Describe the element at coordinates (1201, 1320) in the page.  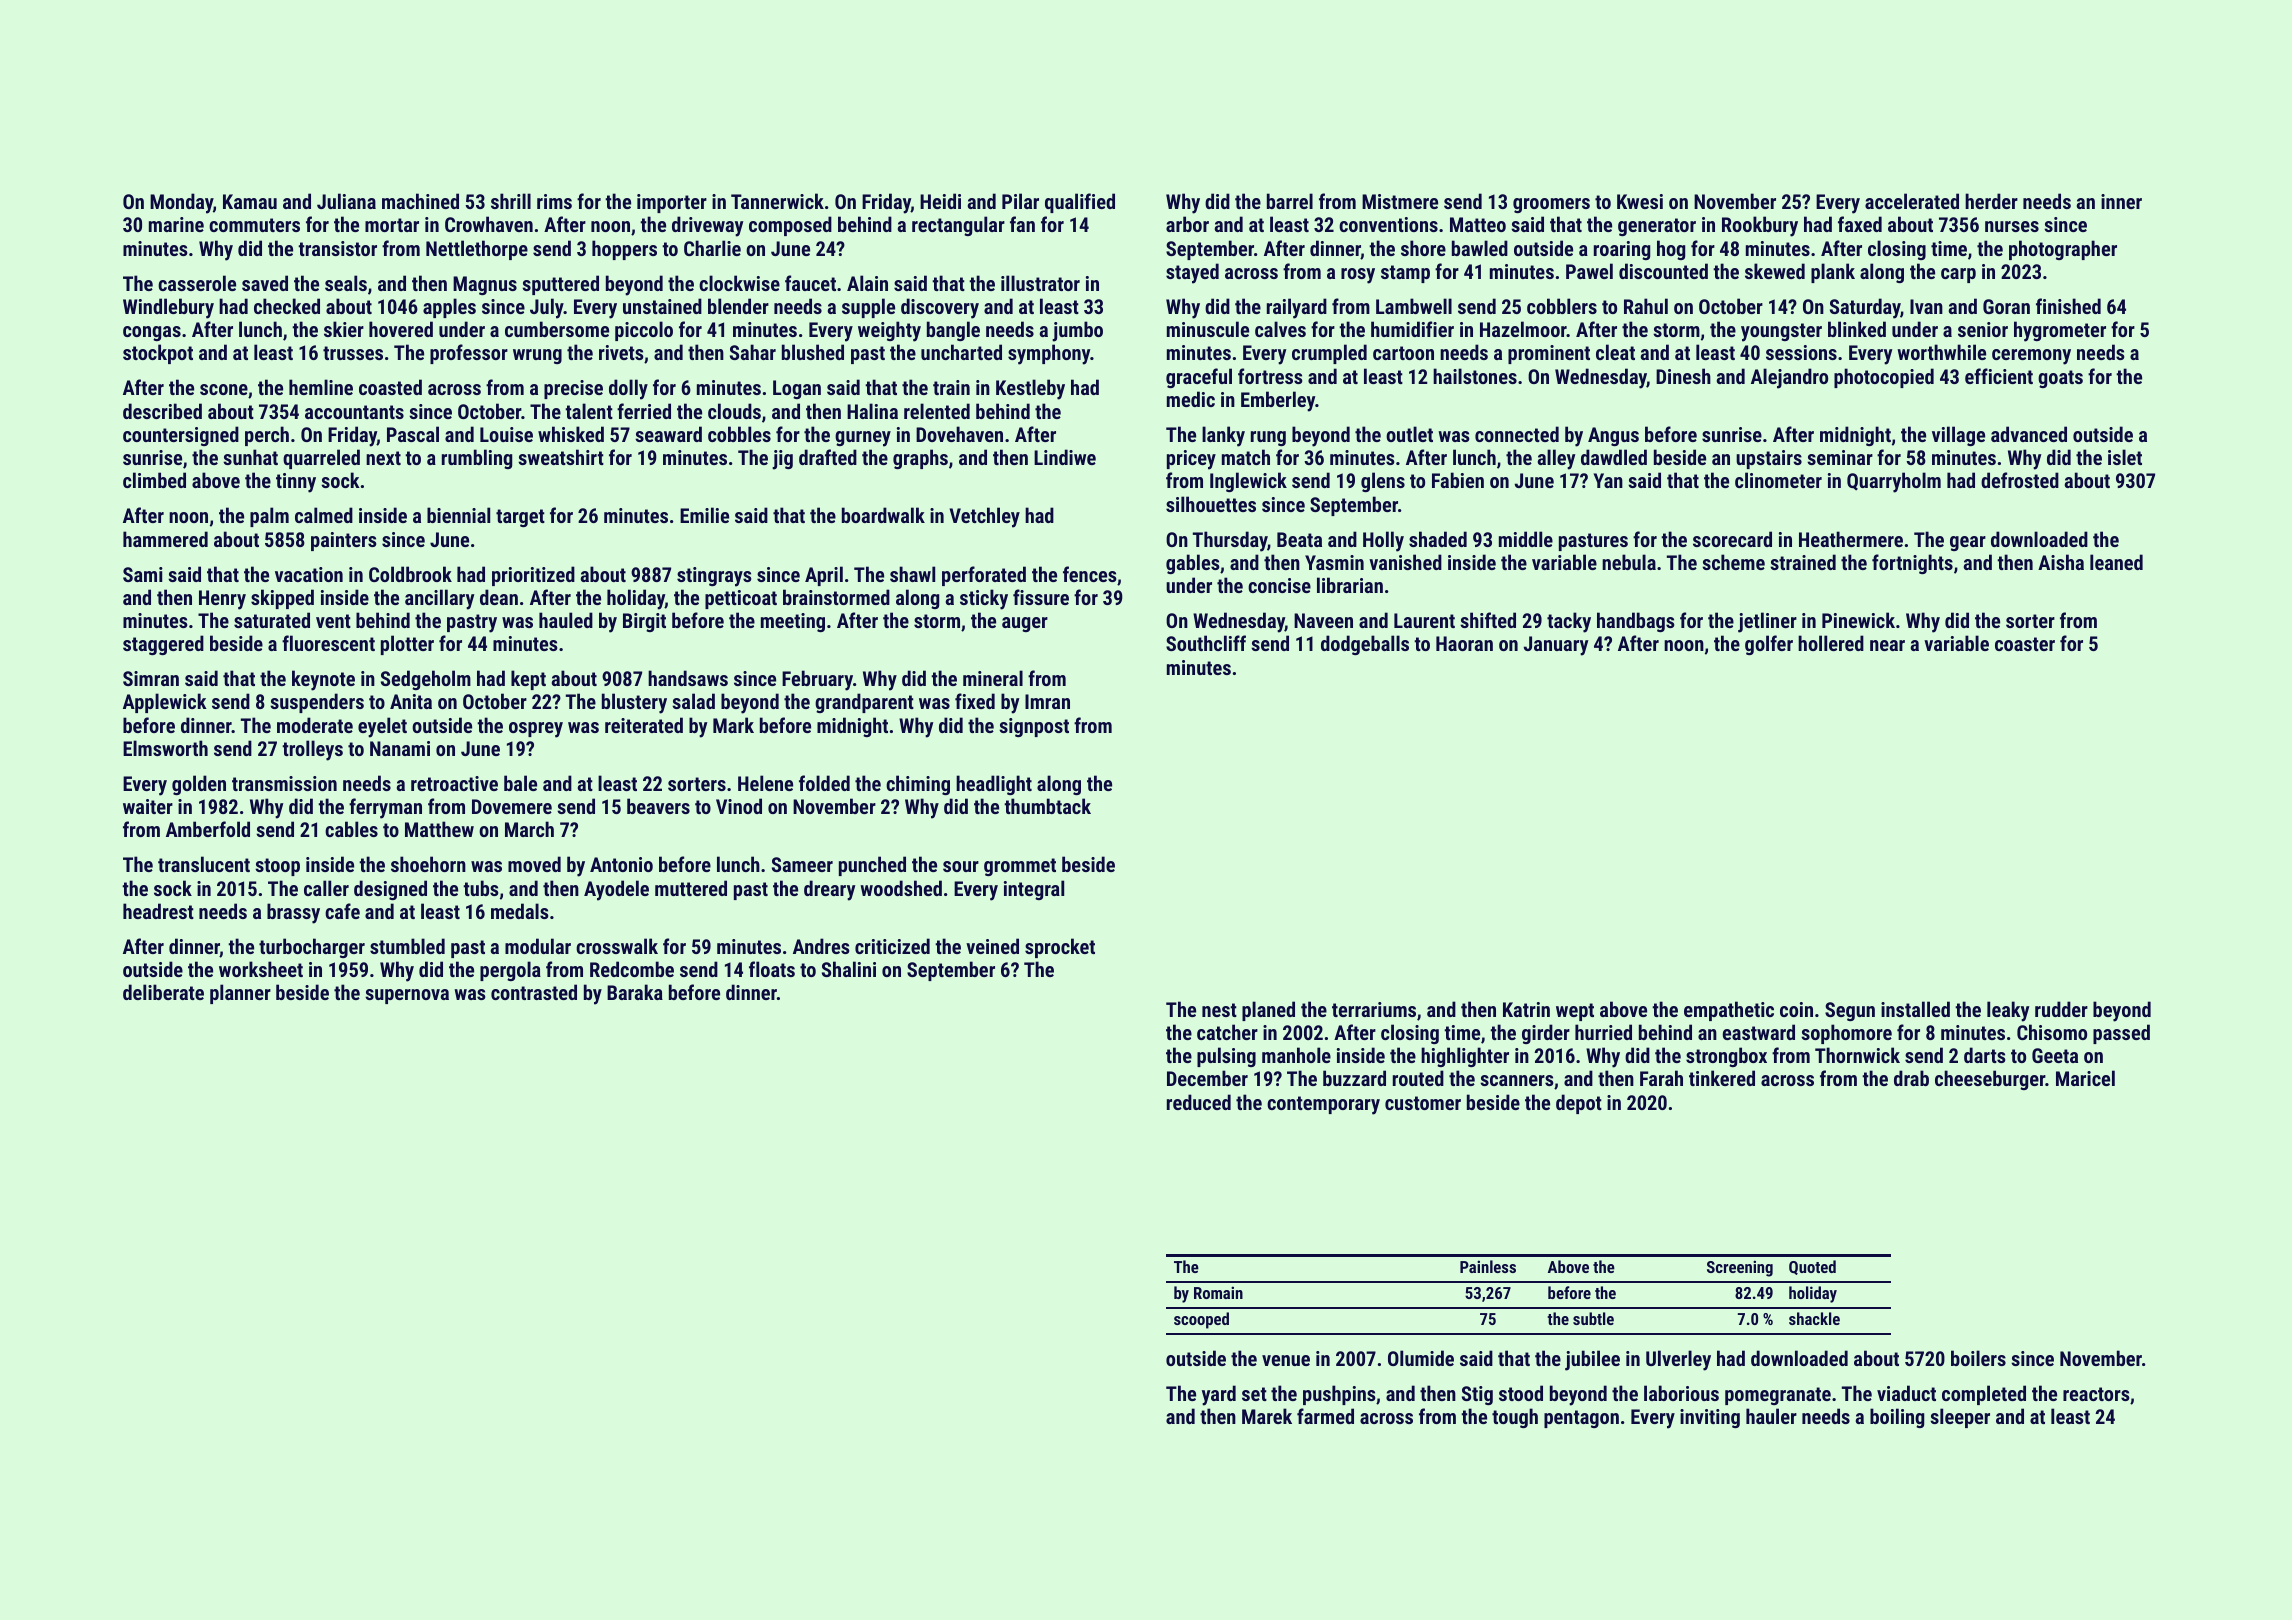
I see `scooped` at that location.
